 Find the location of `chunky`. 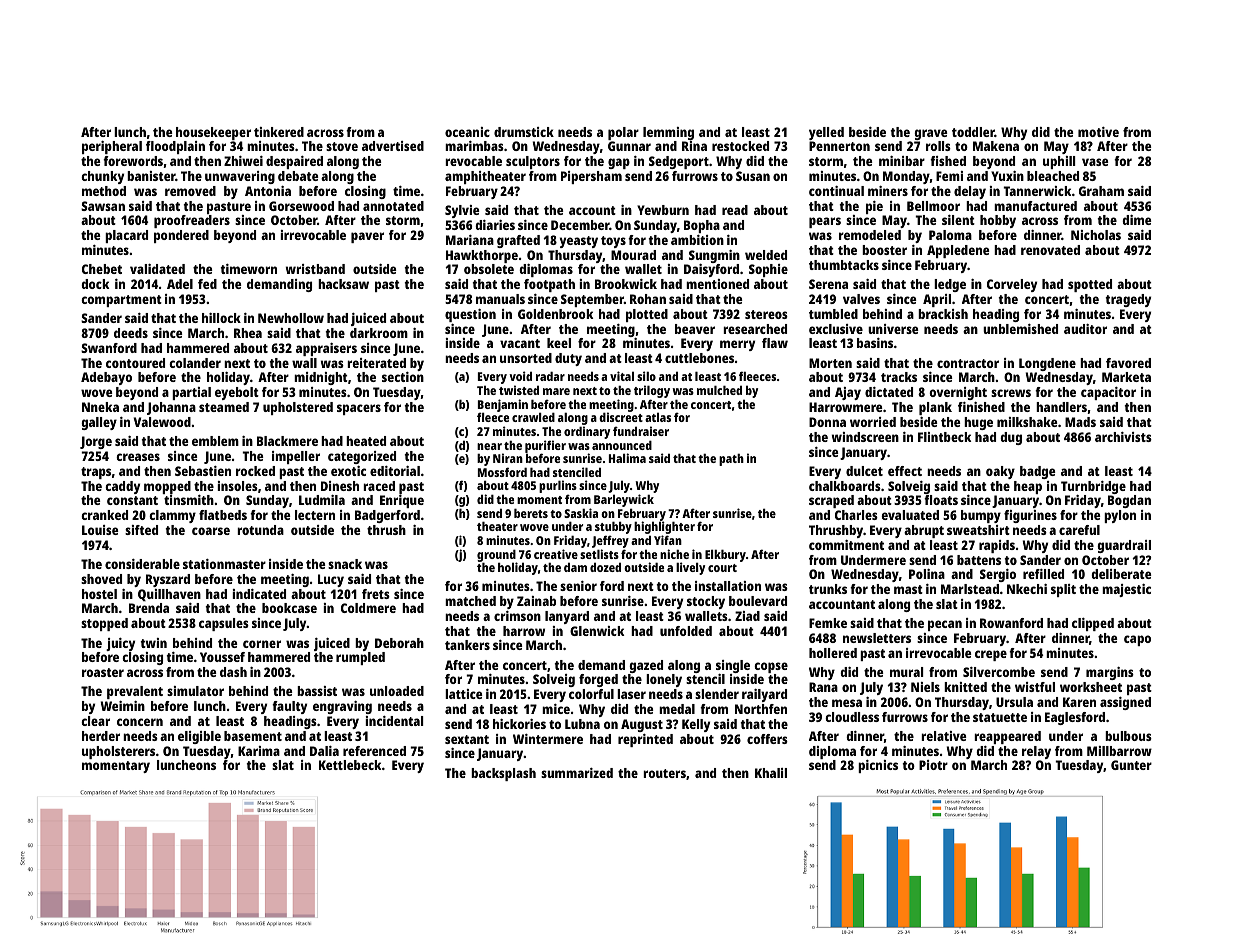

chunky is located at coordinates (102, 177).
